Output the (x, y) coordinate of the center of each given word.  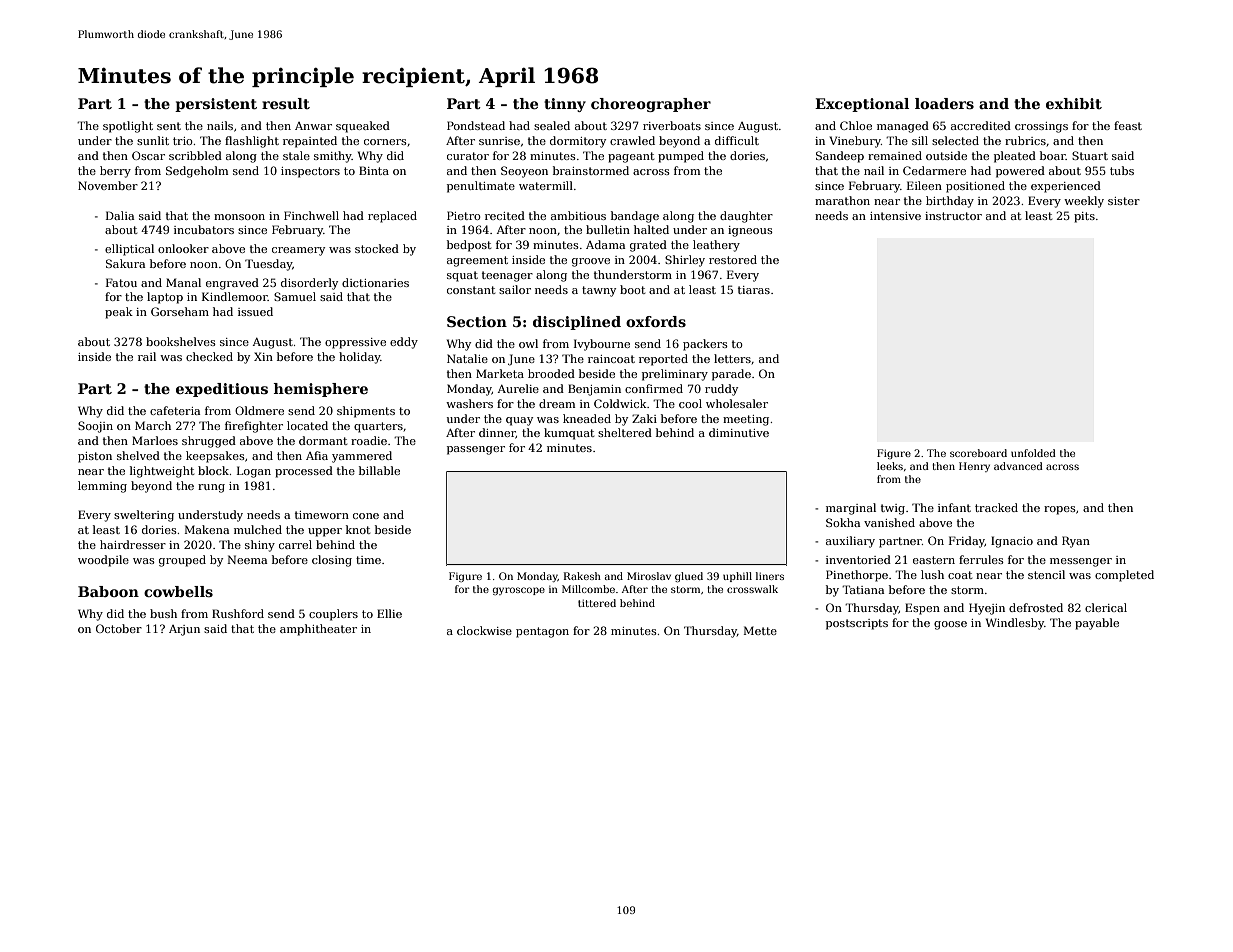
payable (1097, 624)
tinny (565, 105)
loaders (944, 103)
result (286, 103)
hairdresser (133, 544)
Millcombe (588, 589)
